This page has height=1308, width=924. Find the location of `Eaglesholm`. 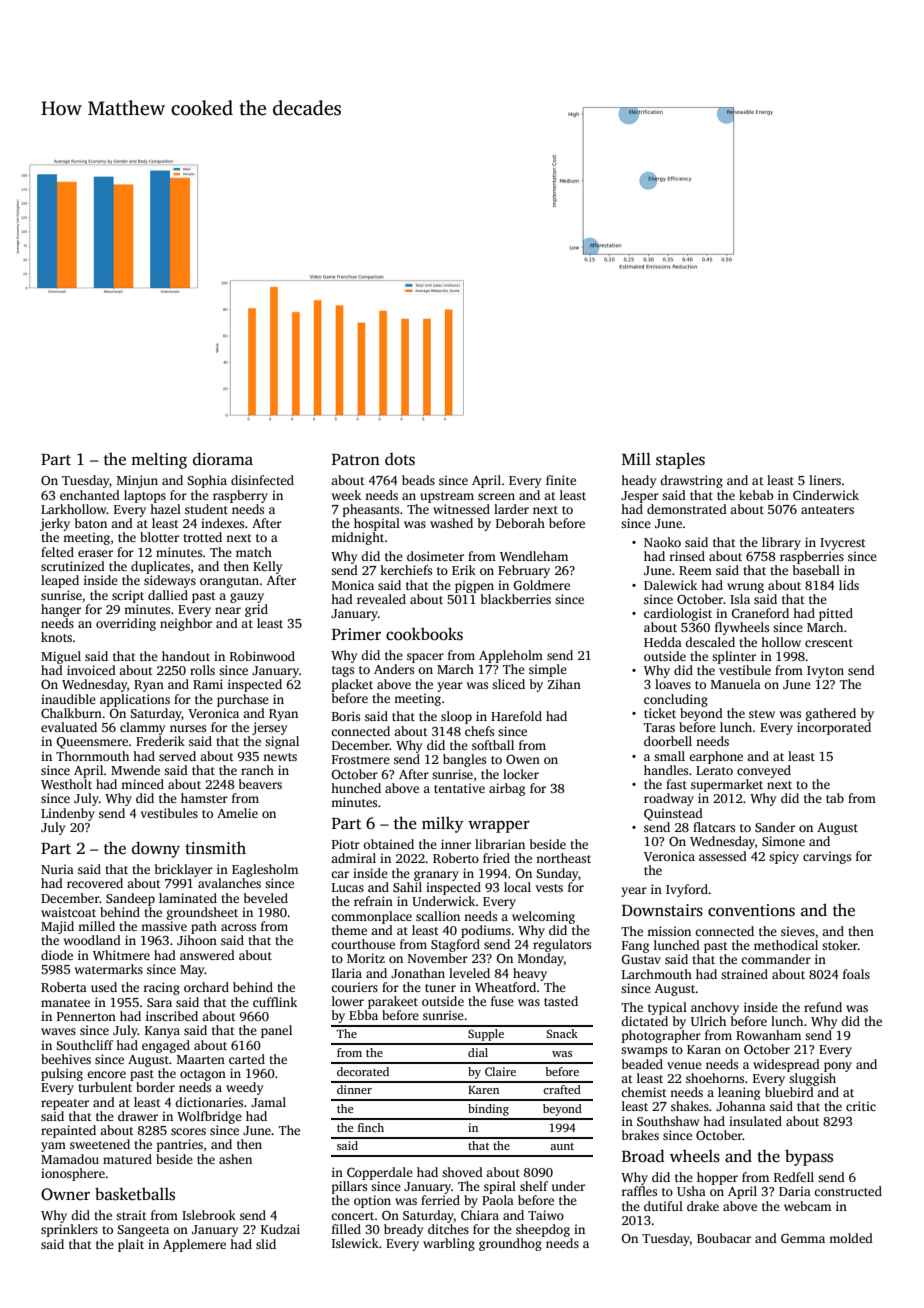

Eaglesholm is located at coordinates (265, 870).
